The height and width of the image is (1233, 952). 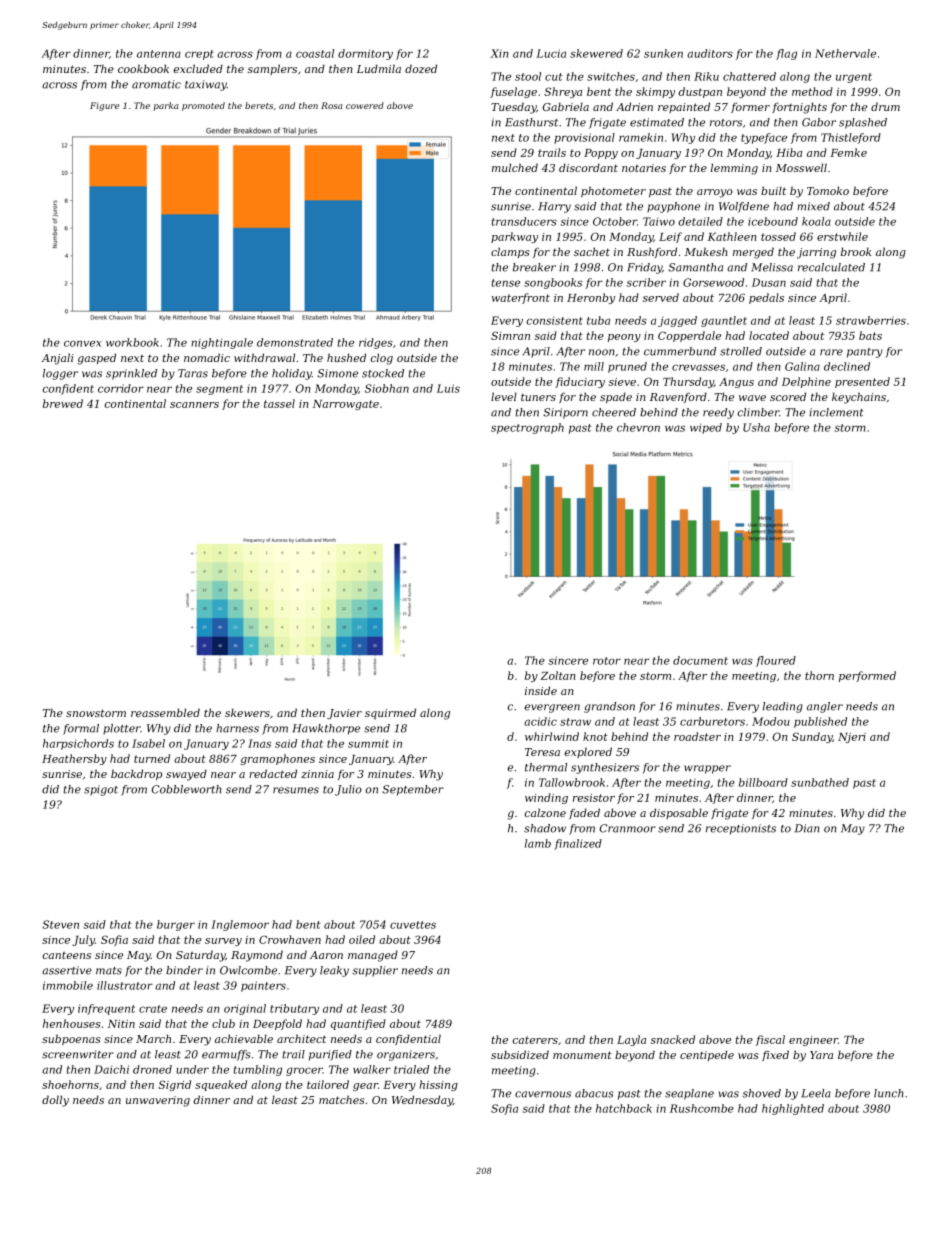 What do you see at coordinates (592, 251) in the image?
I see `sachet` at bounding box center [592, 251].
